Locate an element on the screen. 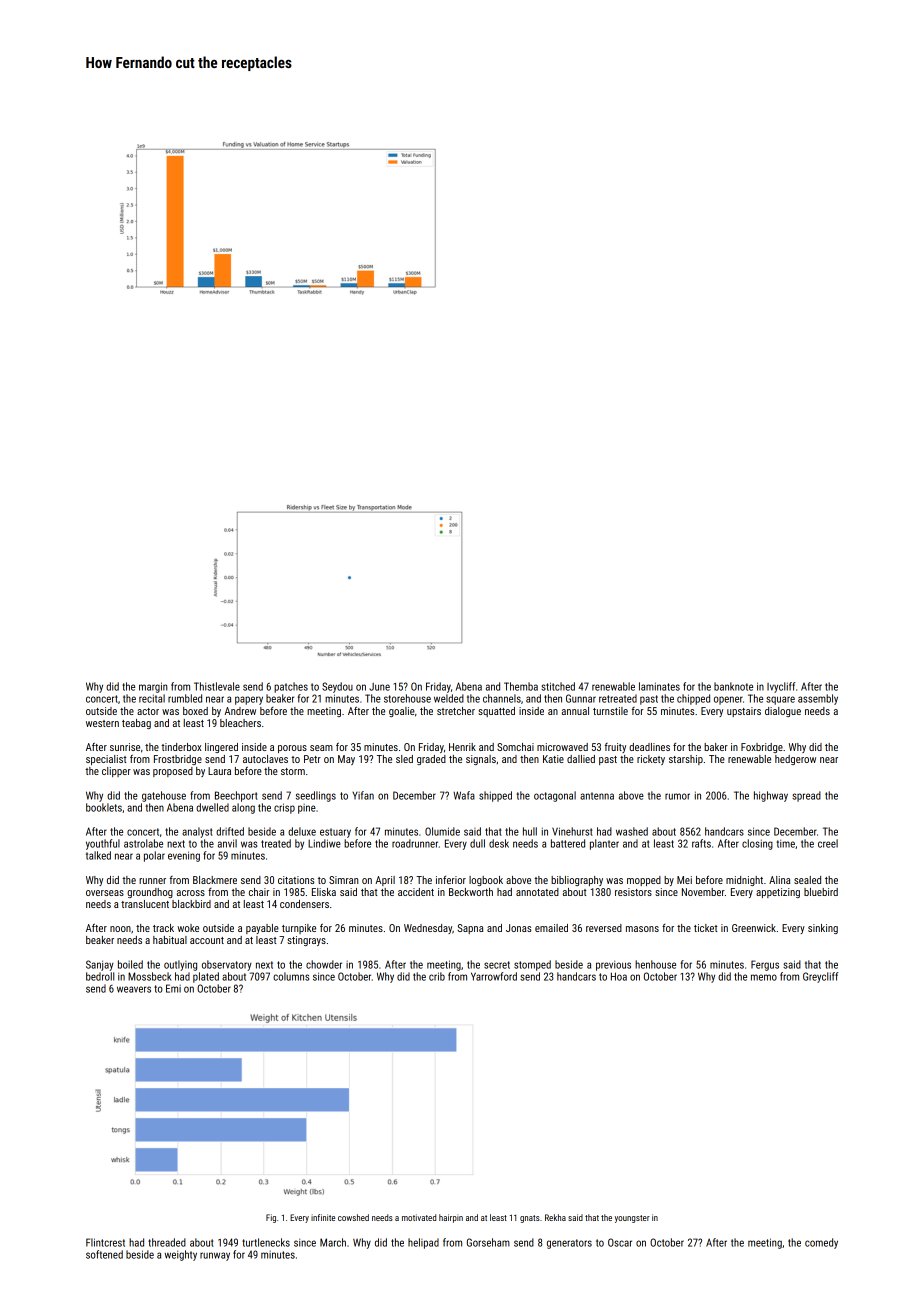  crib is located at coordinates (437, 976).
